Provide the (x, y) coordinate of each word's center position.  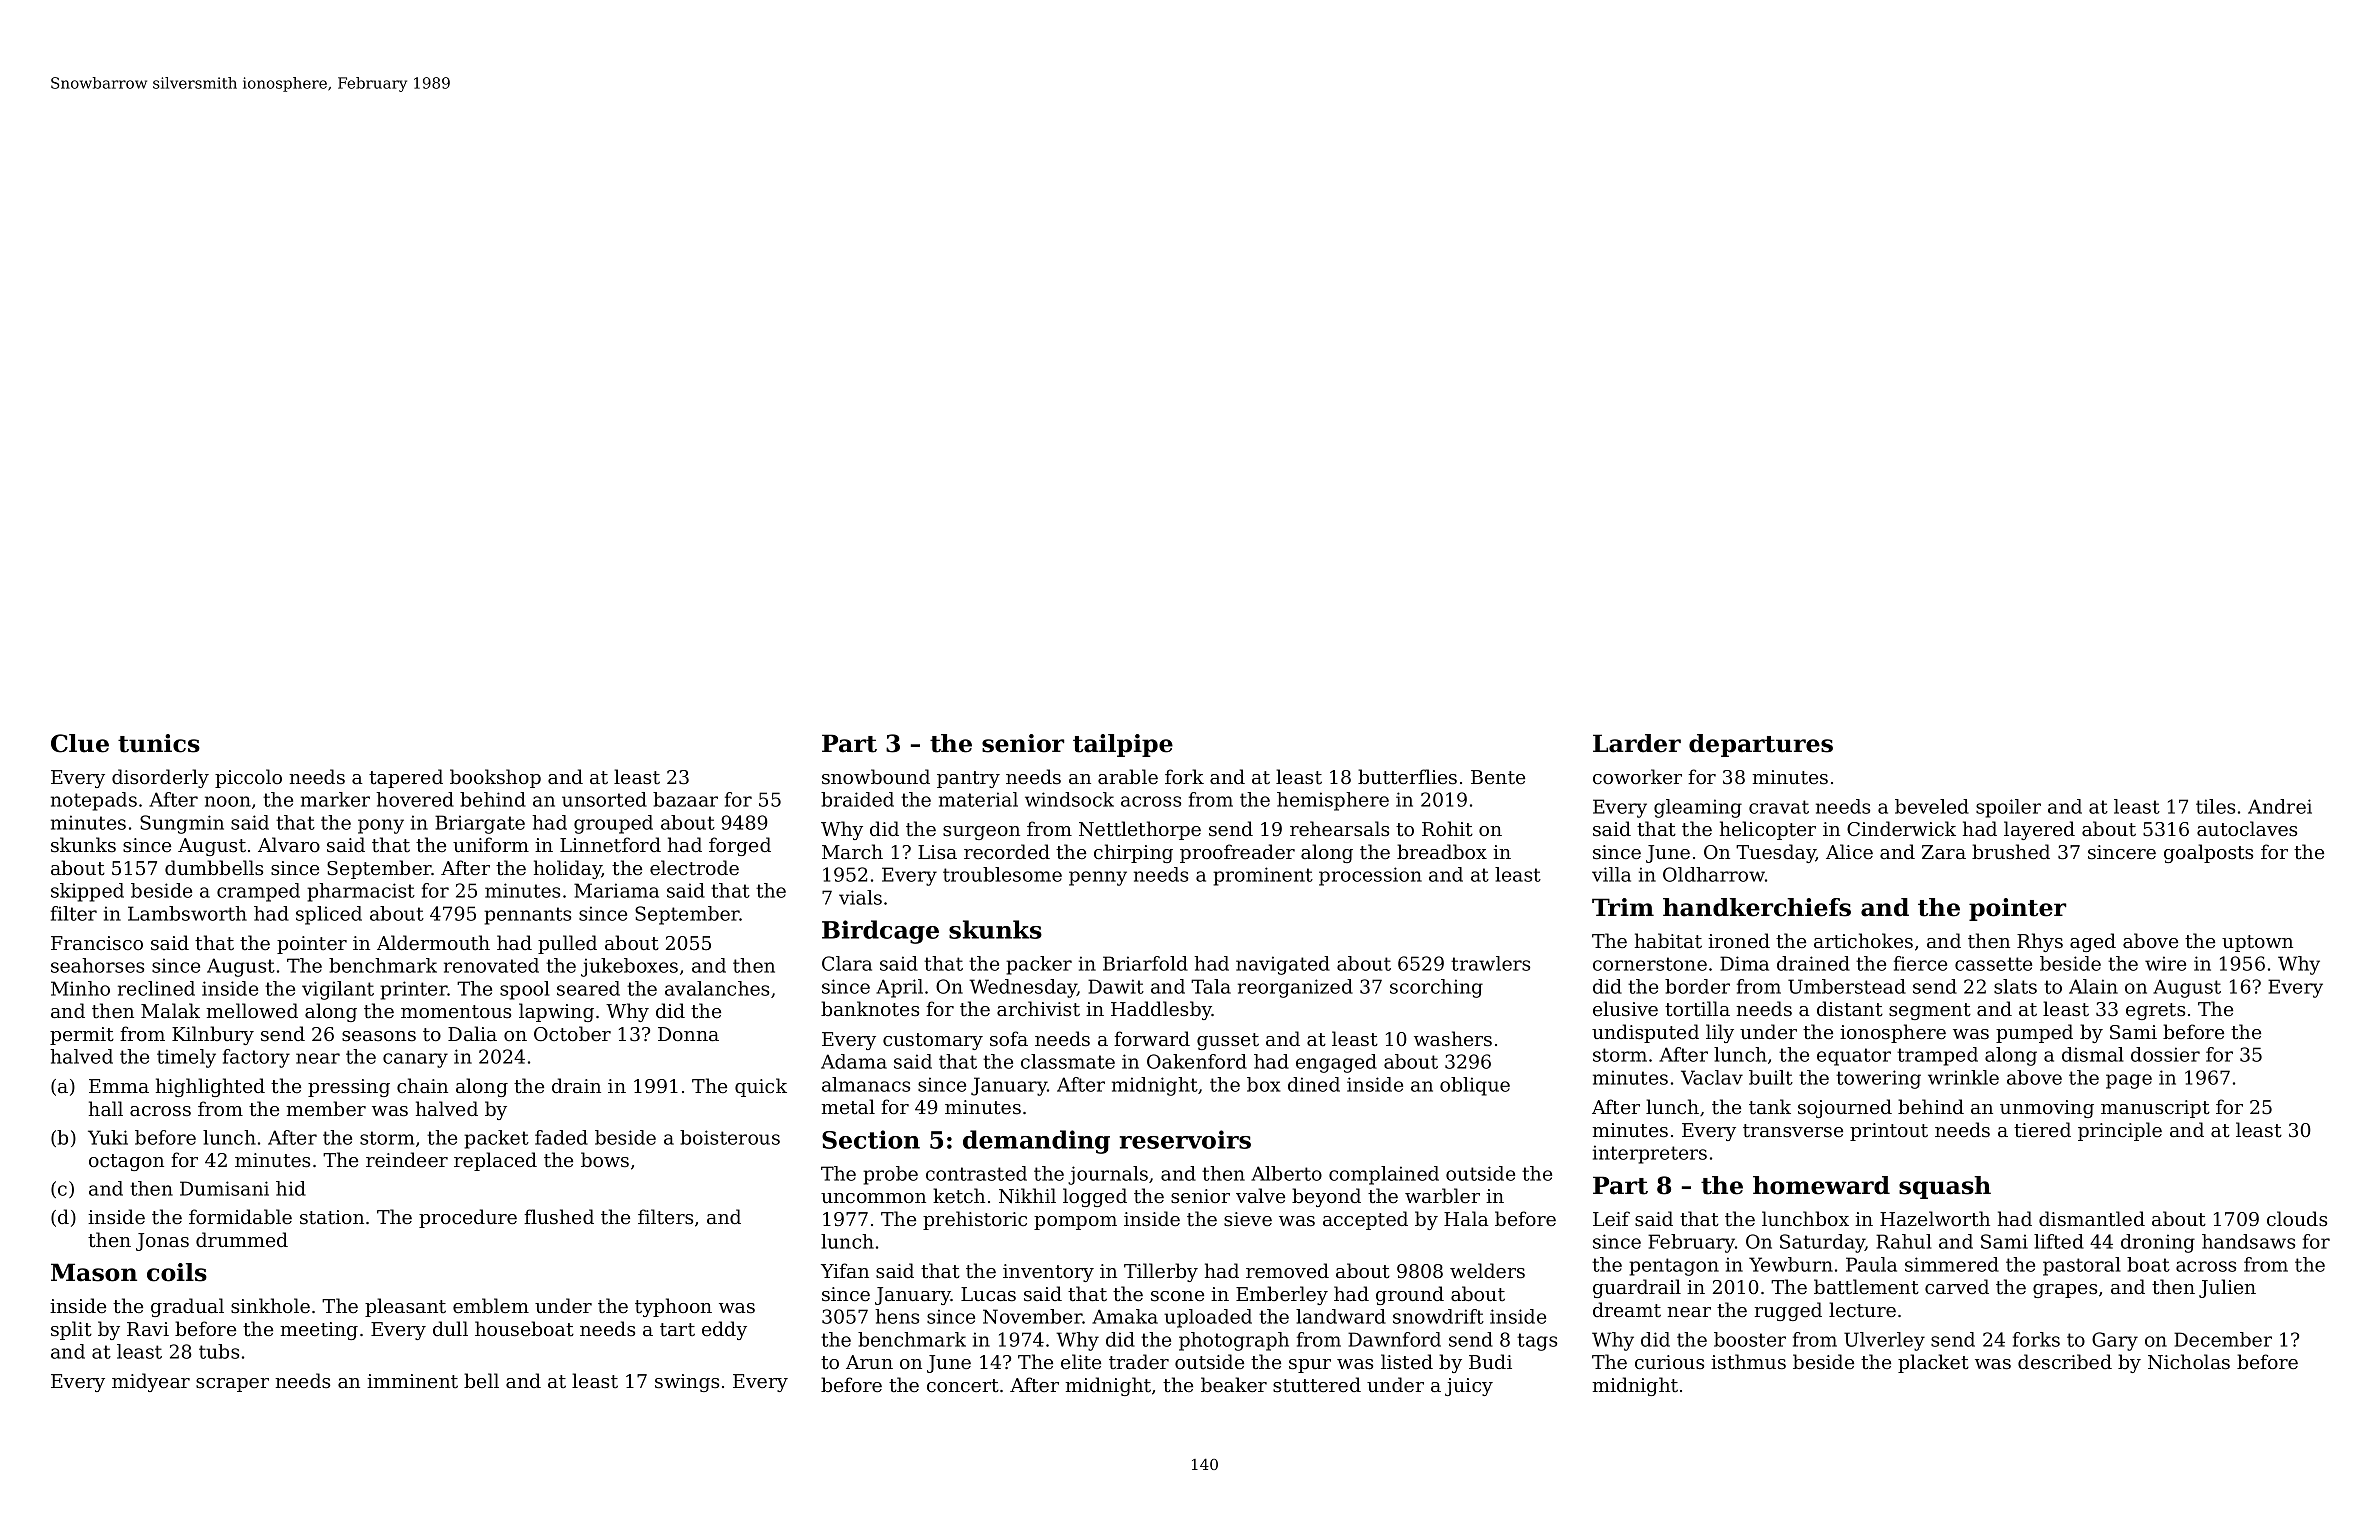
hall (106, 1108)
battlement (1866, 1286)
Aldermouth (433, 942)
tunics (159, 743)
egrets (2155, 1011)
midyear (151, 1382)
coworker (1637, 776)
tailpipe (1123, 745)
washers (1453, 1039)
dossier (2165, 1054)
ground (1410, 1295)
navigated (1283, 965)
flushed (559, 1217)
